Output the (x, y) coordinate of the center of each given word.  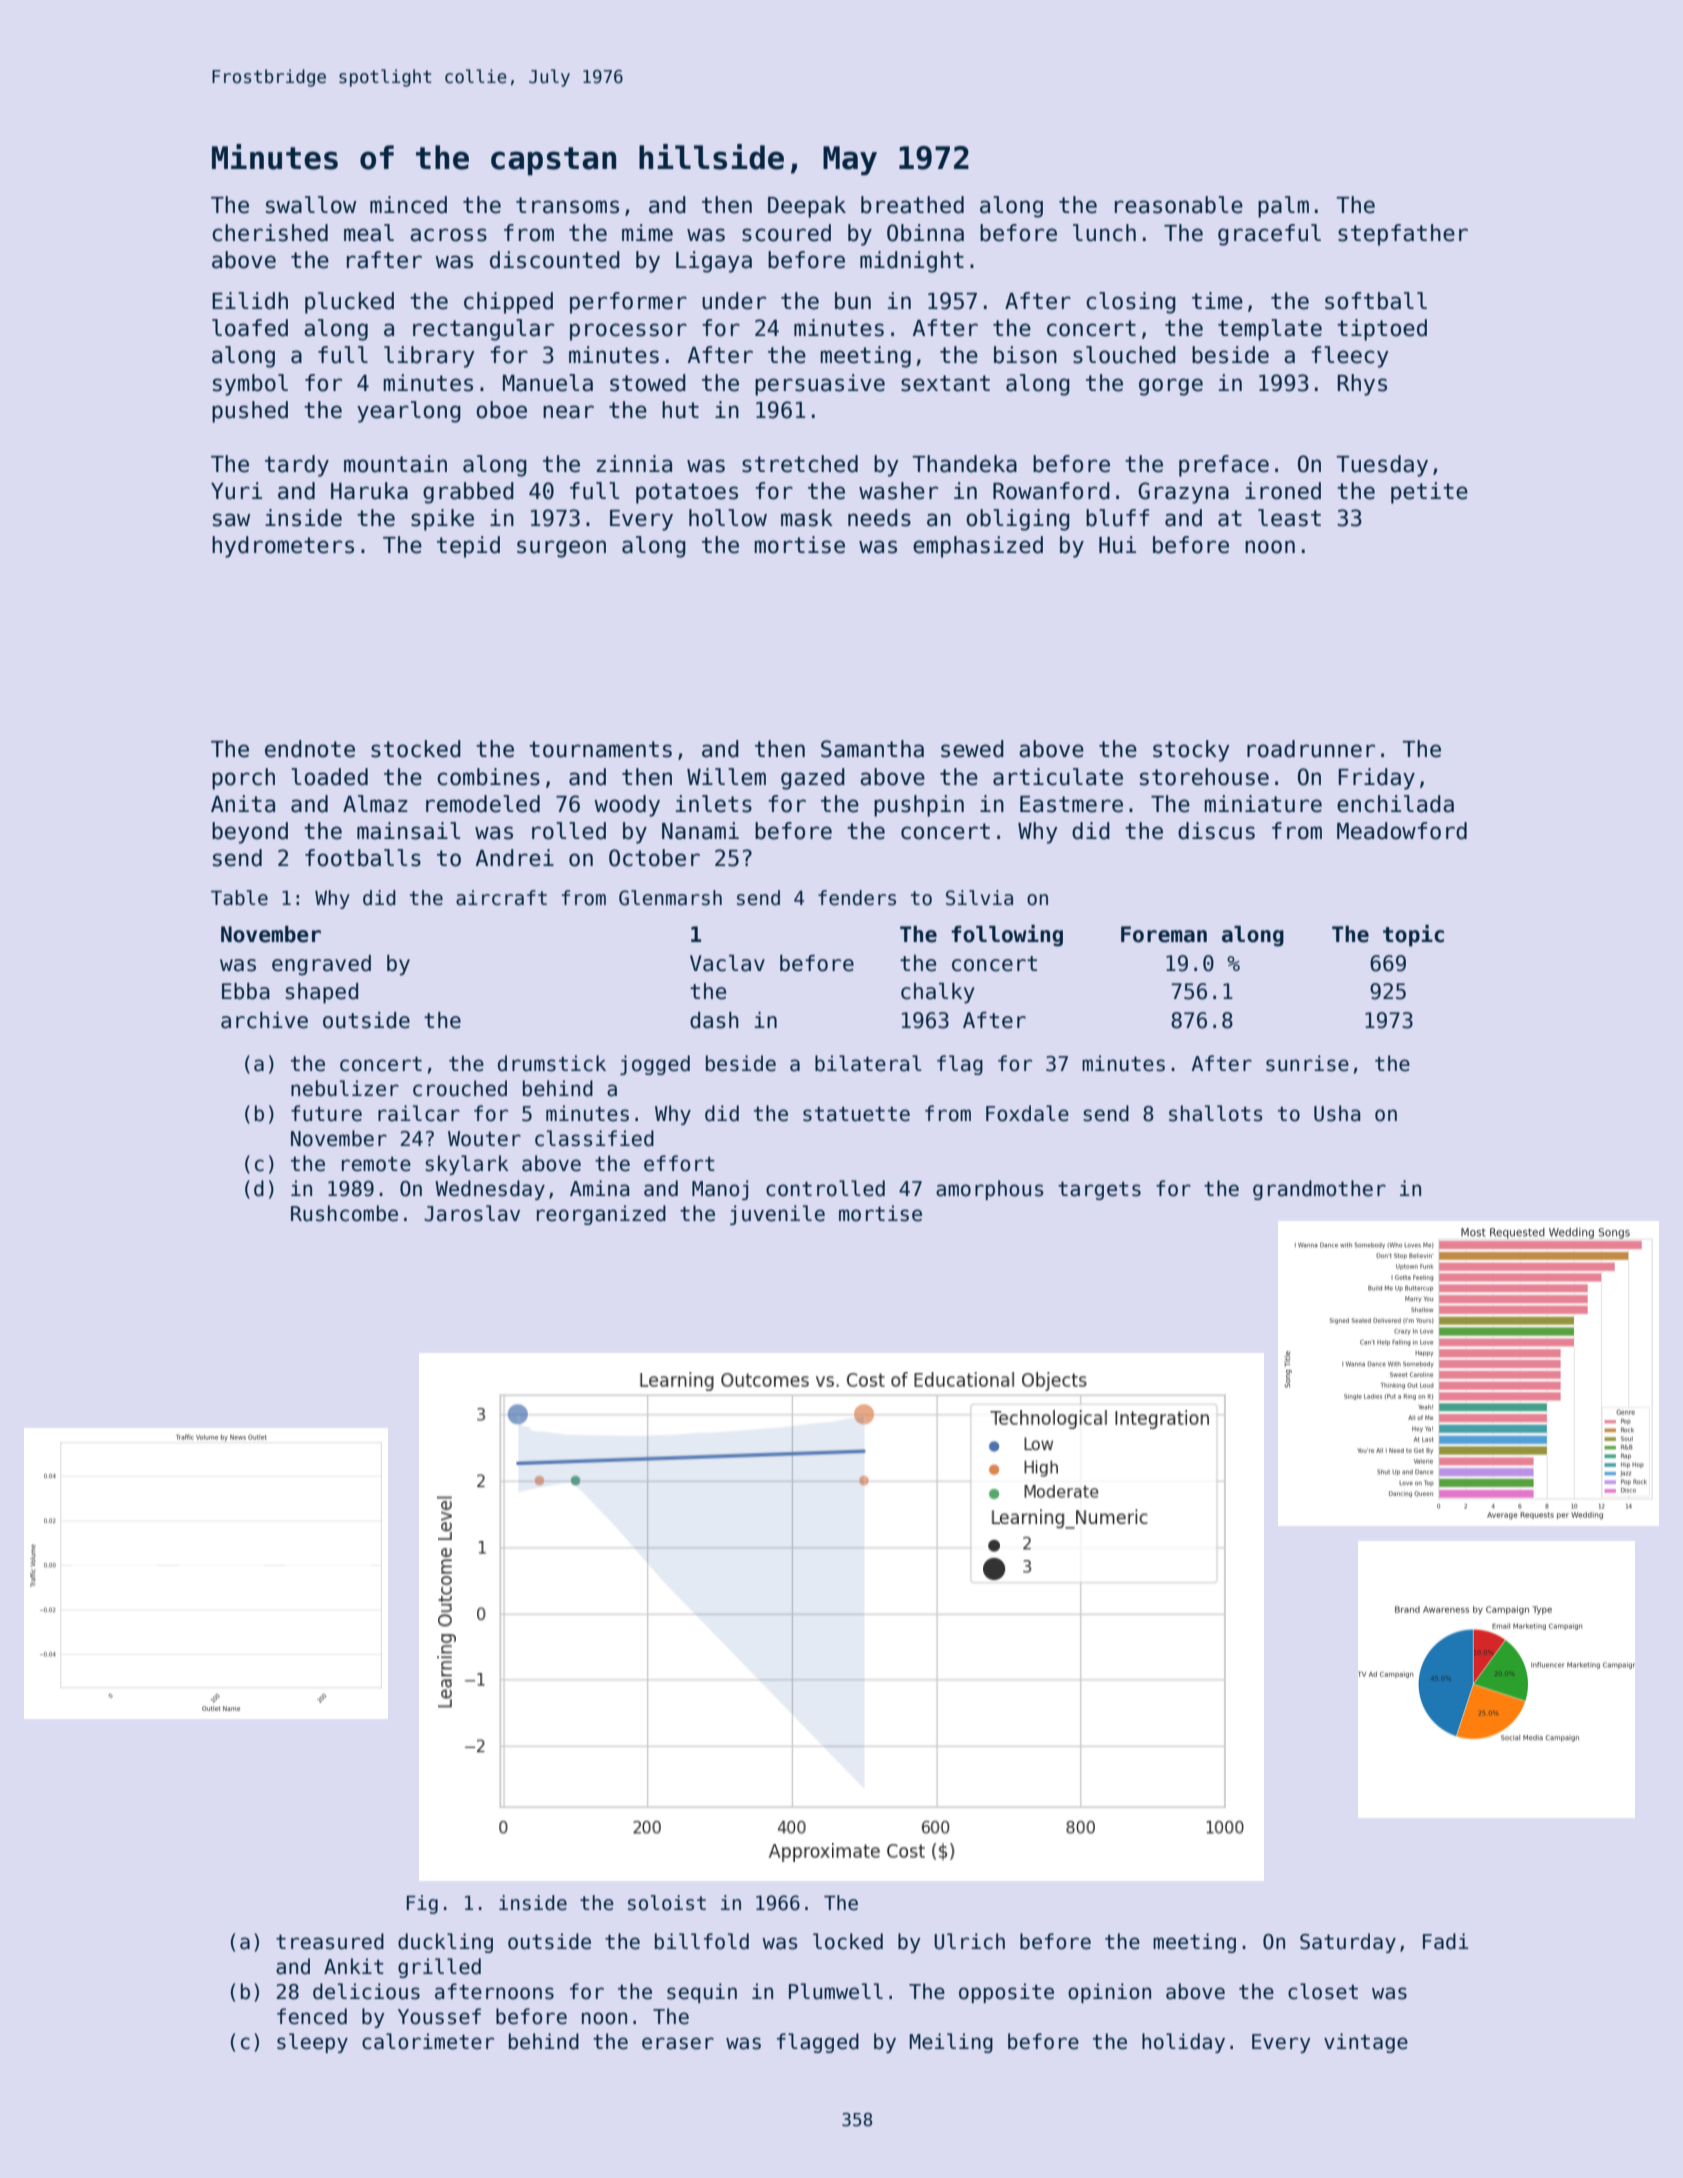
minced (408, 205)
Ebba (246, 991)
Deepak (807, 207)
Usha (1337, 1113)
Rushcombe (344, 1213)
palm (1283, 207)
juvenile (777, 1215)
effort (679, 1163)
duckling (445, 1943)
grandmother (1319, 1190)
